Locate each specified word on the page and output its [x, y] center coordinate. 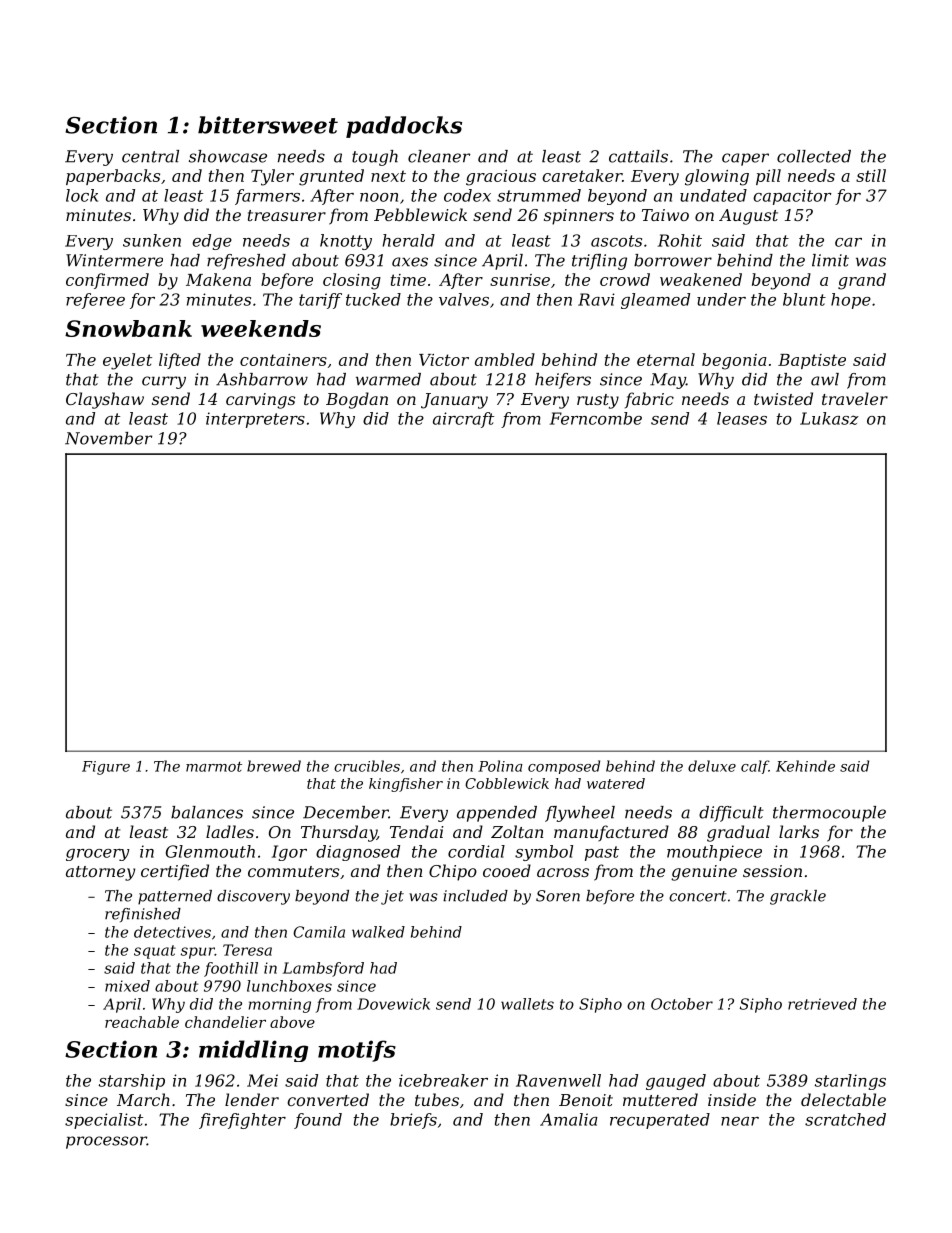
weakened [701, 279]
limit [830, 260]
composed [564, 767]
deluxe [712, 766]
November [108, 438]
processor [106, 1142]
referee [95, 301]
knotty [346, 242]
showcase [228, 156]
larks [799, 831]
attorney [100, 873]
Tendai [417, 831]
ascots [616, 241]
